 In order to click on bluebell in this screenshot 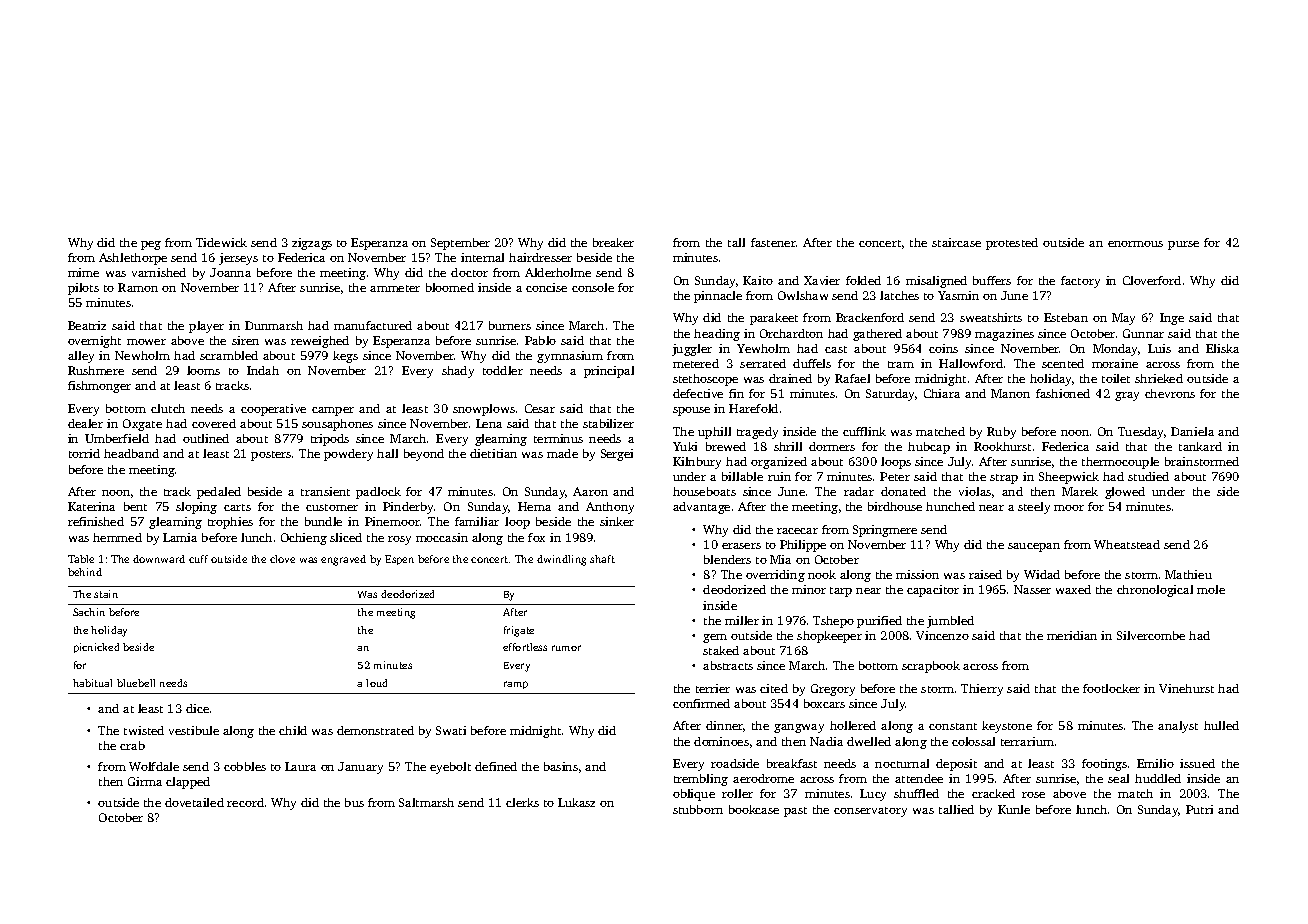, I will do `click(136, 683)`.
